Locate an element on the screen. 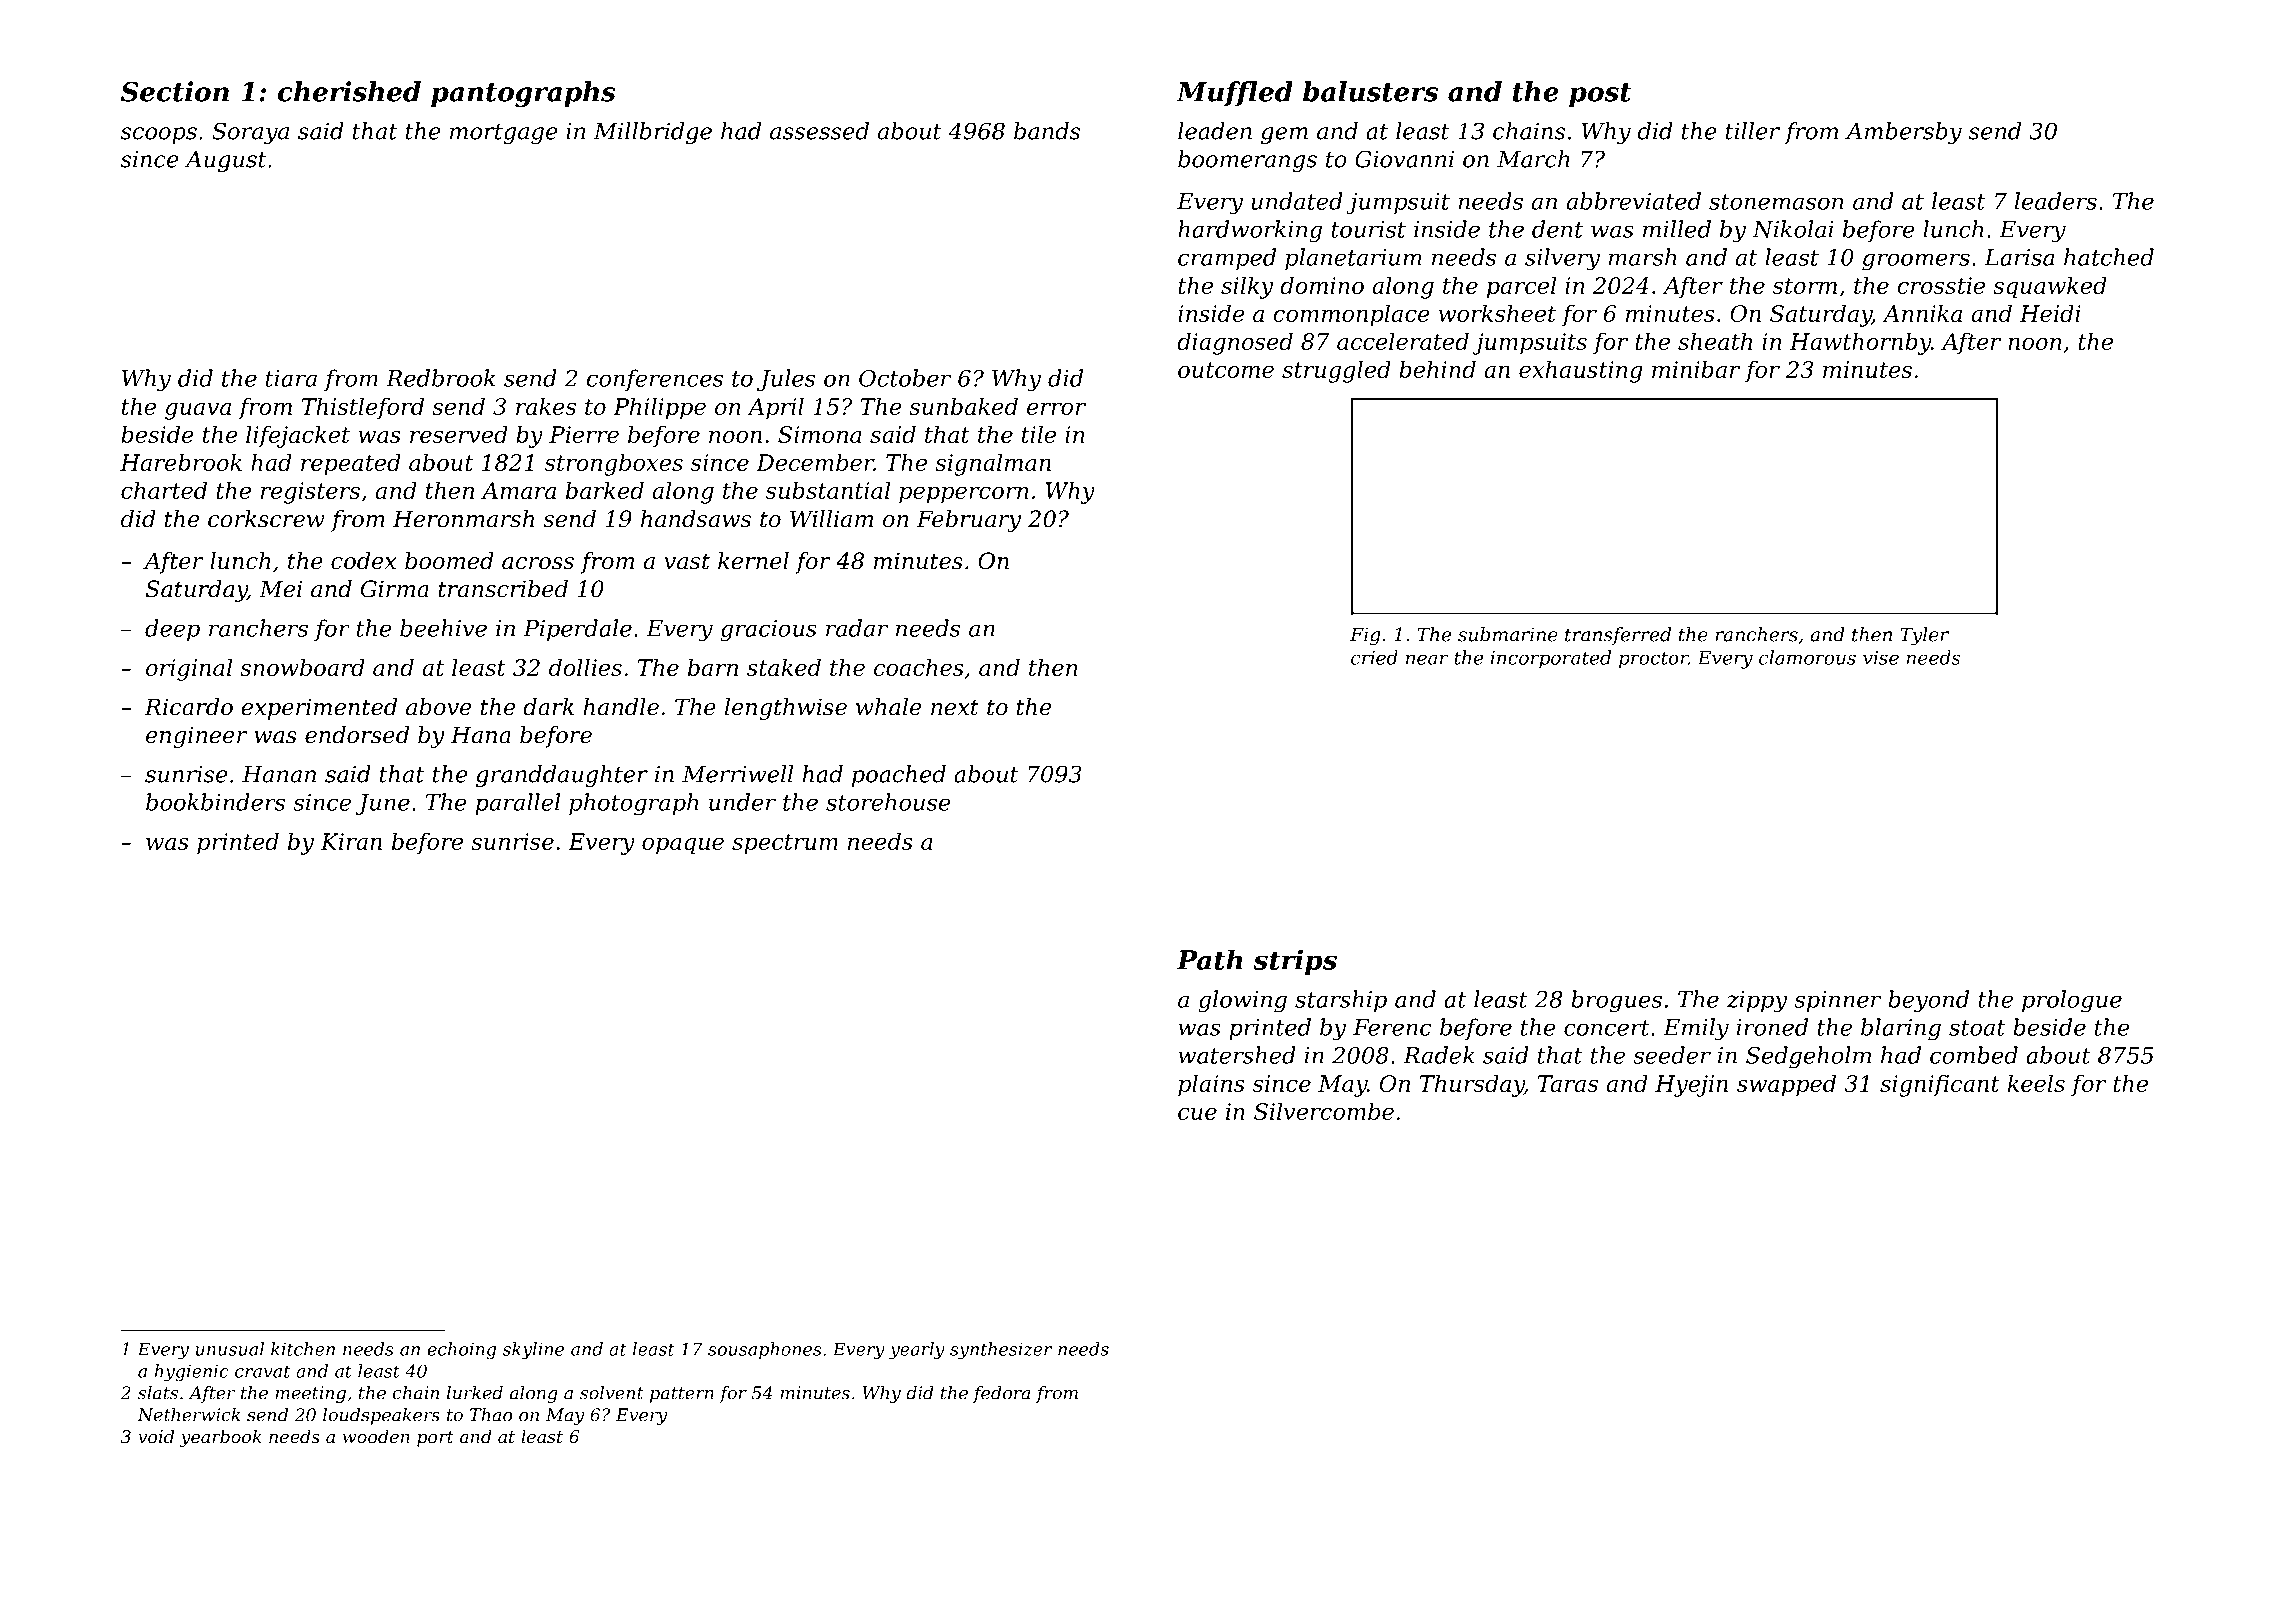  significant is located at coordinates (1940, 1085).
